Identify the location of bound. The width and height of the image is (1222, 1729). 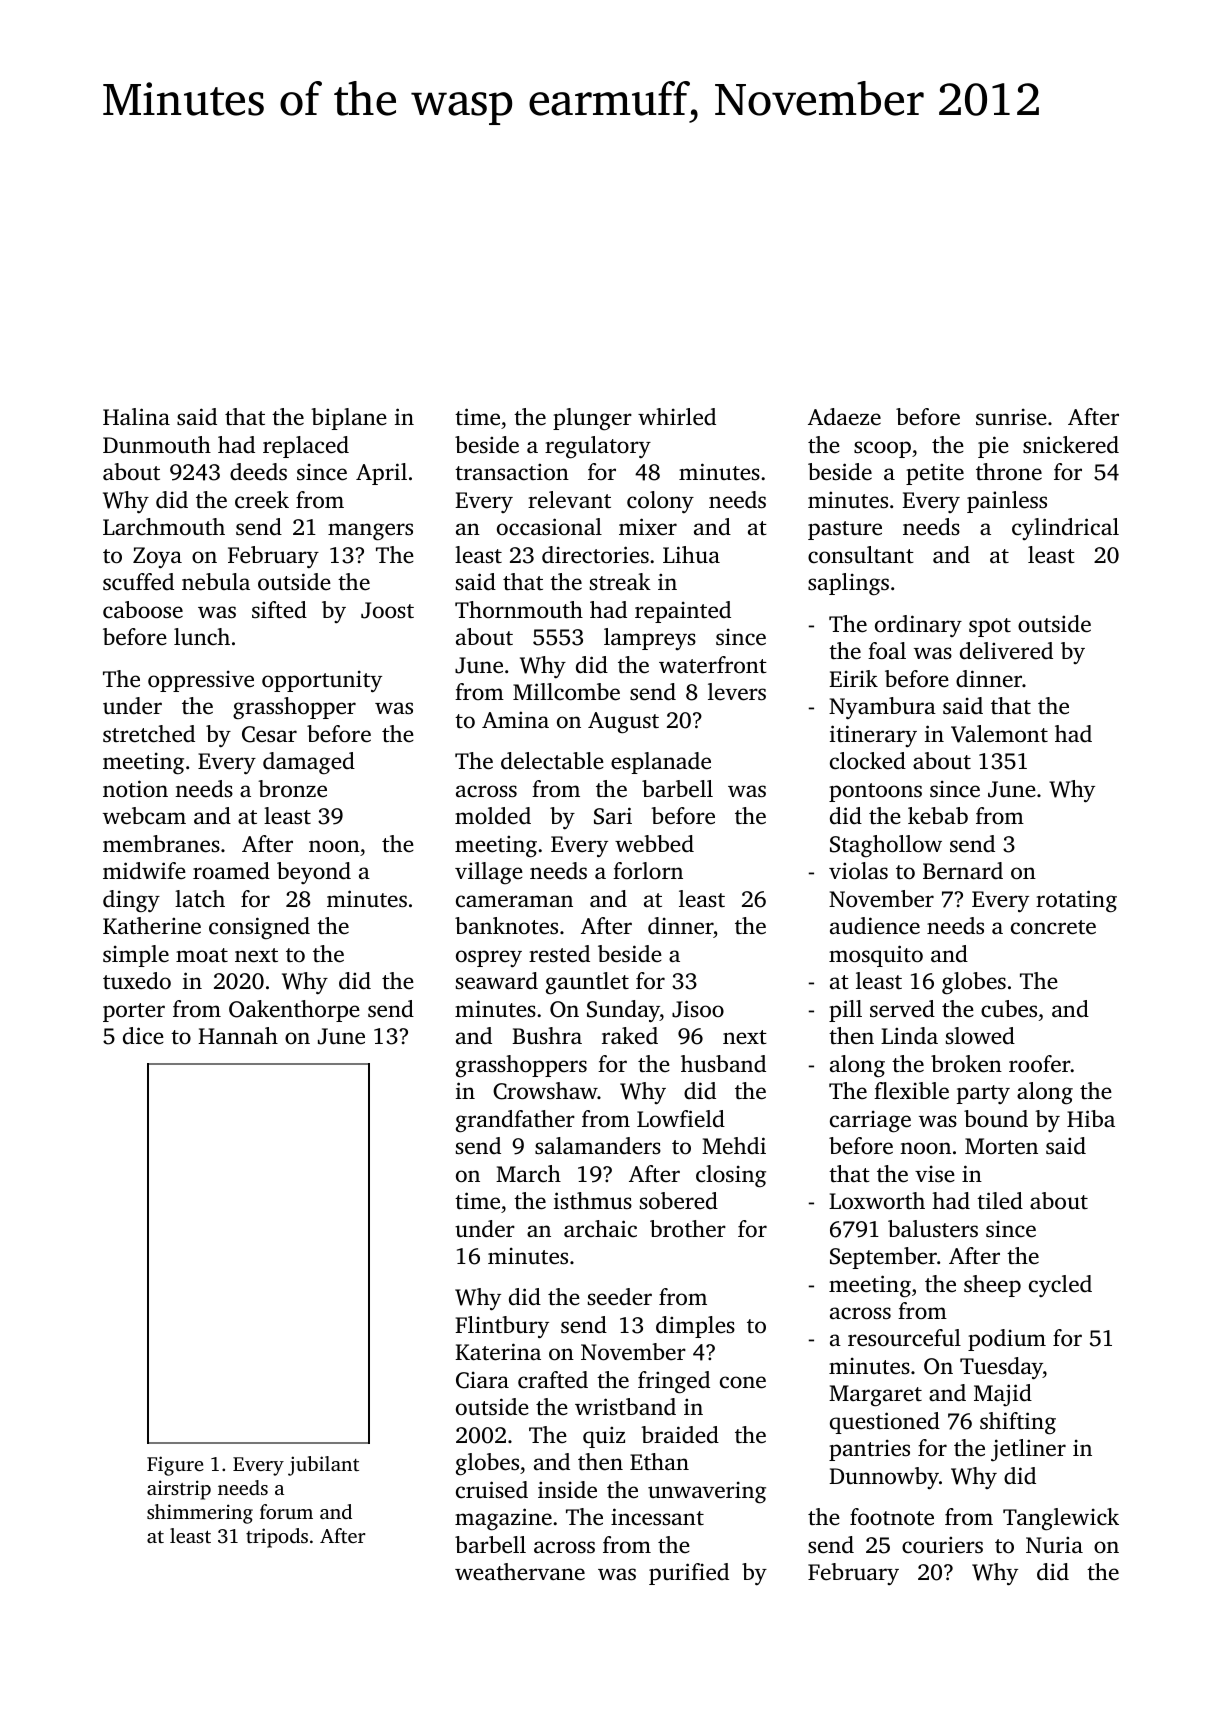
(996, 1118).
